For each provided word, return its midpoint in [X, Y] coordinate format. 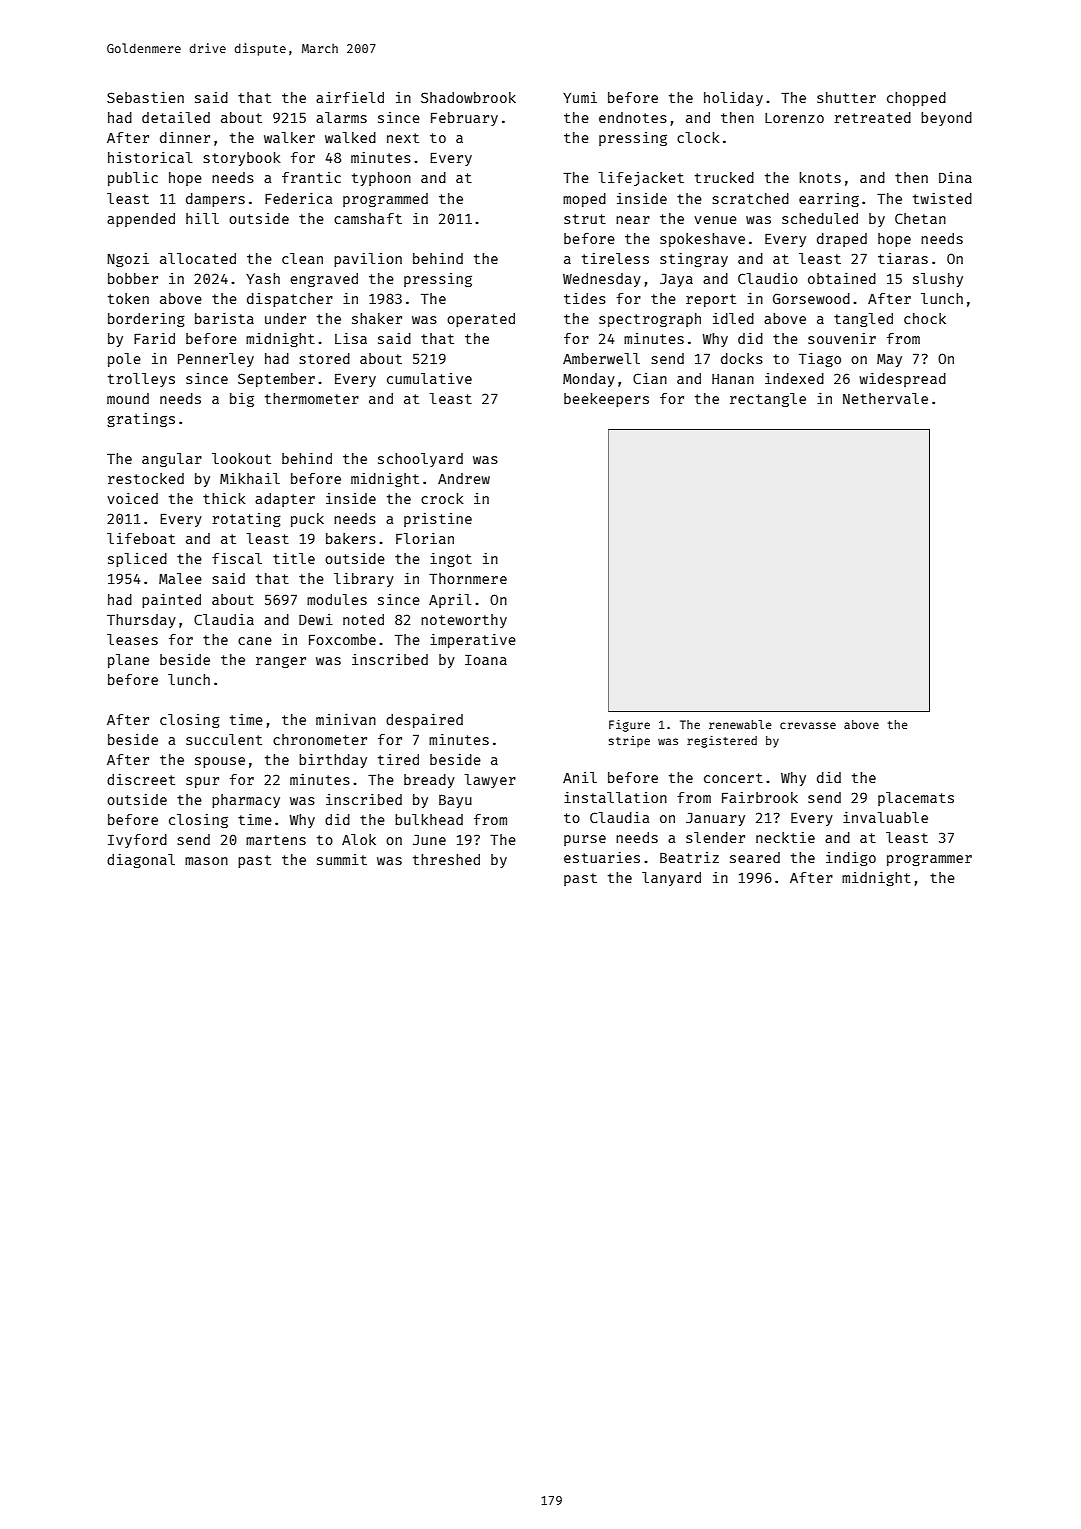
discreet [141, 779]
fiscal [237, 558]
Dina [955, 177]
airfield [350, 97]
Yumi [580, 97]
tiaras [903, 258]
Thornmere [468, 578]
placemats [916, 799]
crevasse [808, 725]
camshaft [368, 218]
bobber [133, 278]
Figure [629, 726]
